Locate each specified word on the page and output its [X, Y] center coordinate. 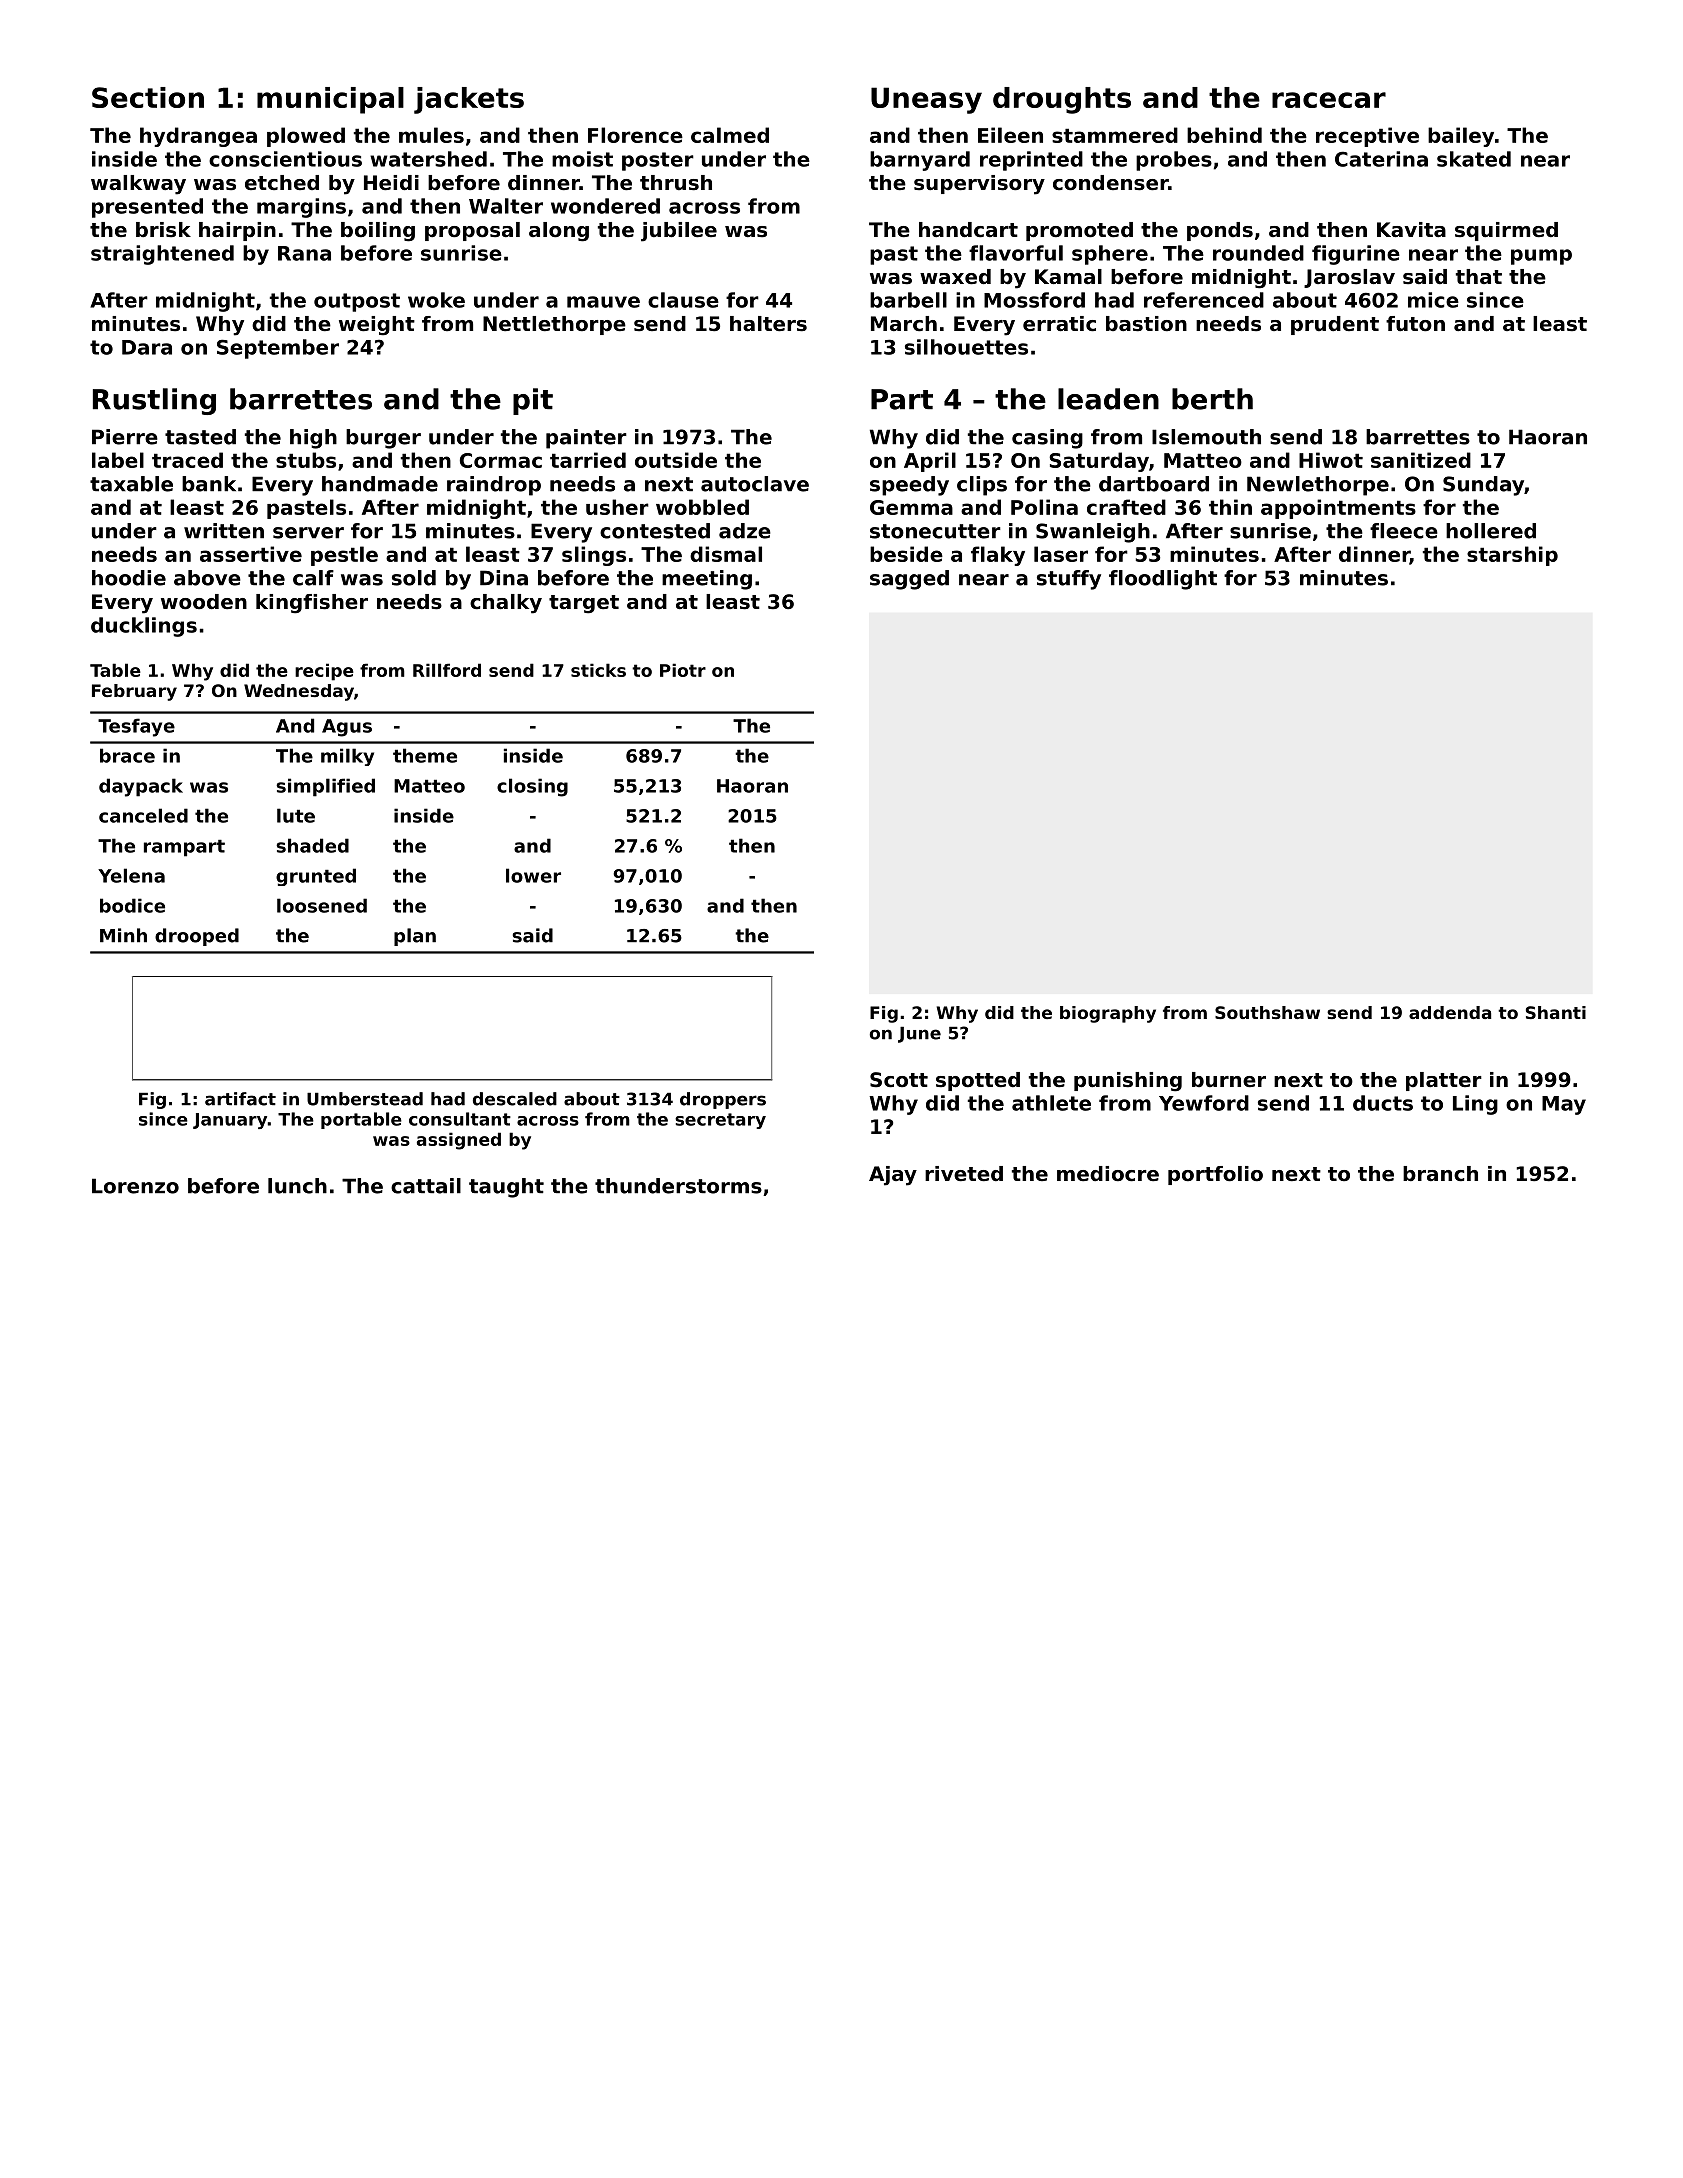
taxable [131, 484]
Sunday [1483, 486]
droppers [723, 1100]
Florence [635, 135]
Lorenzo [135, 1186]
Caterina [1381, 159]
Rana [304, 253]
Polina [1044, 507]
